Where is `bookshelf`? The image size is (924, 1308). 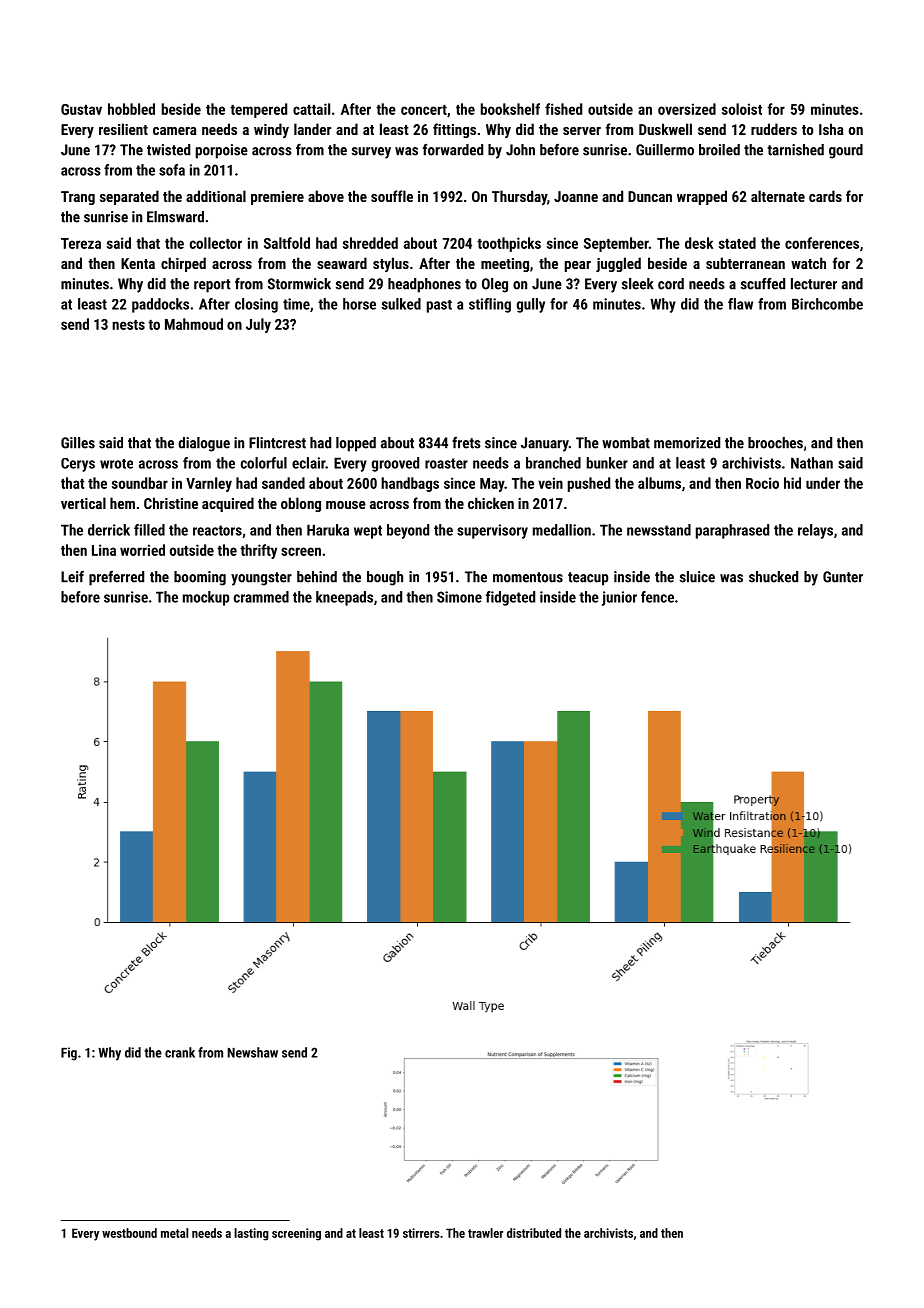
bookshelf is located at coordinates (510, 109).
